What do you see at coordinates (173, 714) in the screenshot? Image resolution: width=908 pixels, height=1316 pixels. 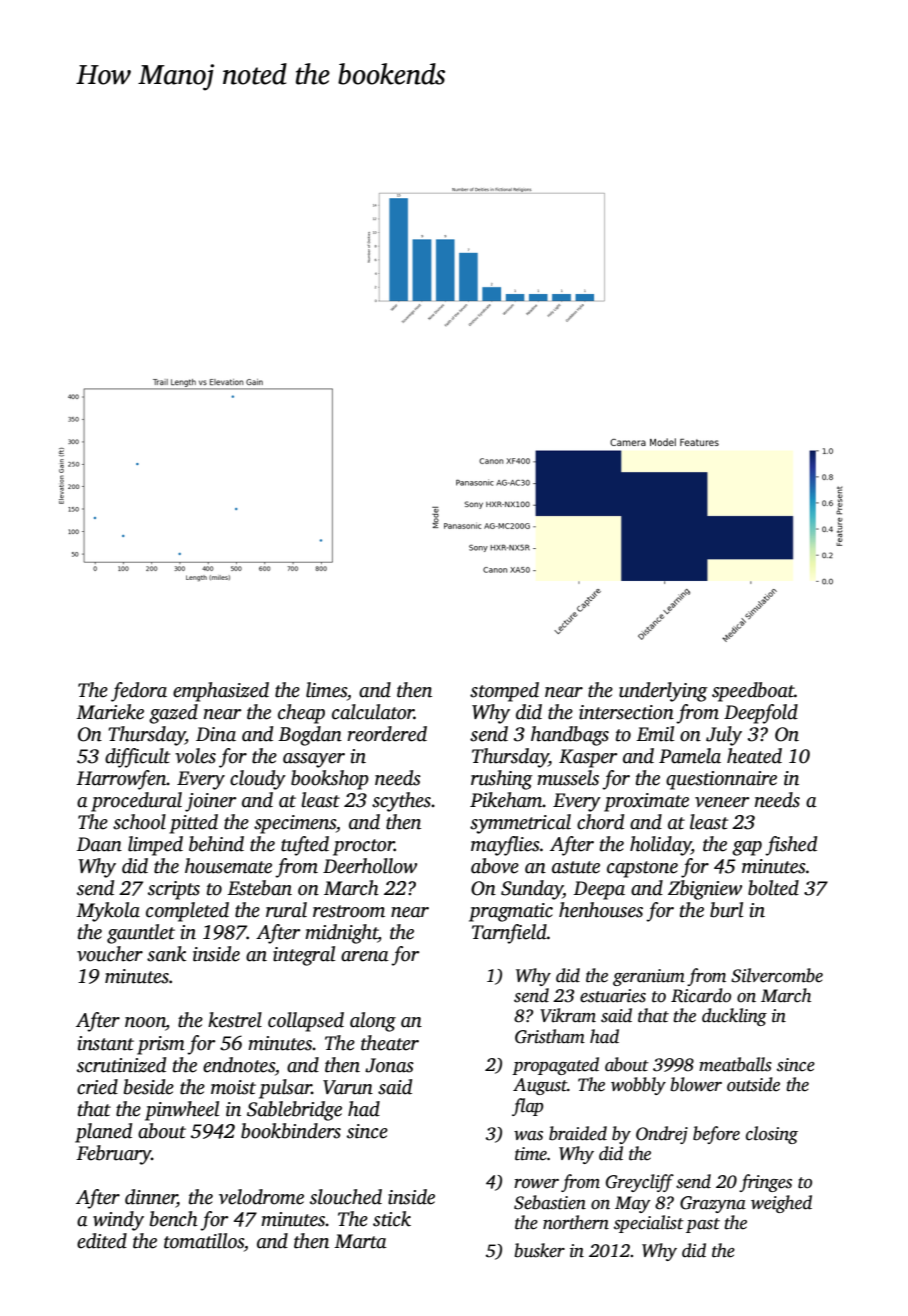 I see `gazed` at bounding box center [173, 714].
